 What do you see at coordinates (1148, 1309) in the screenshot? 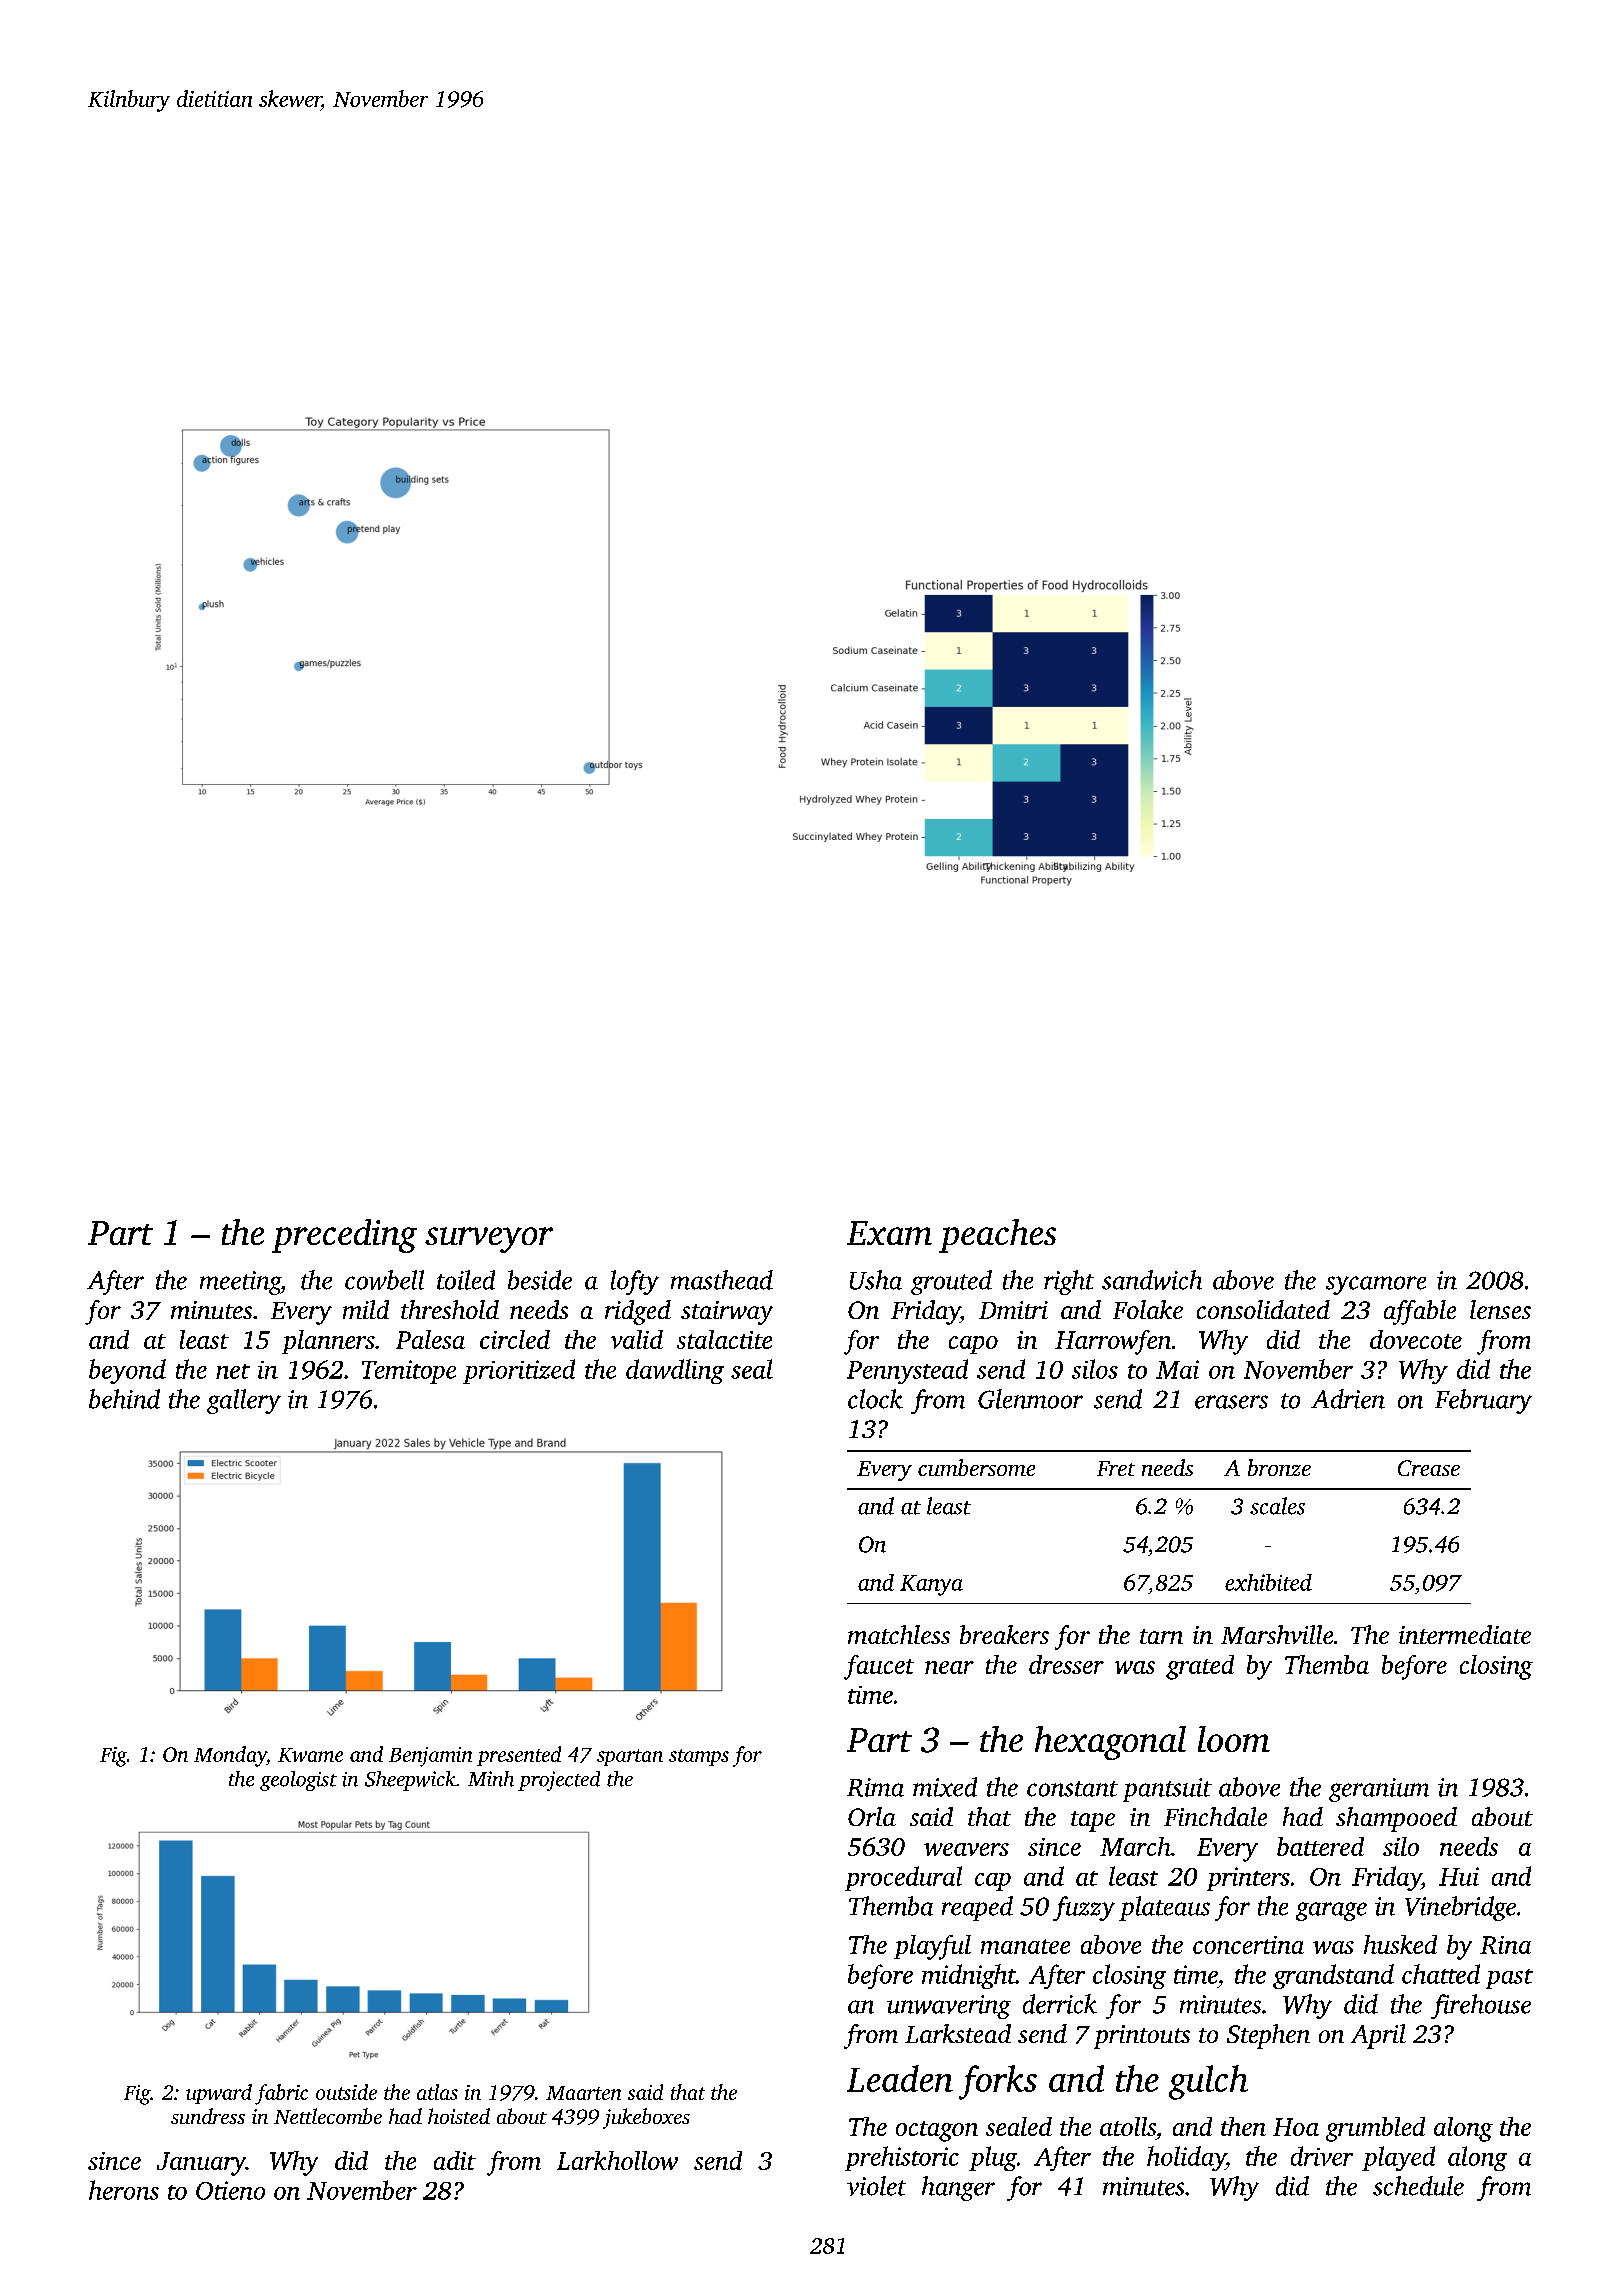
I see `Folake` at bounding box center [1148, 1309].
